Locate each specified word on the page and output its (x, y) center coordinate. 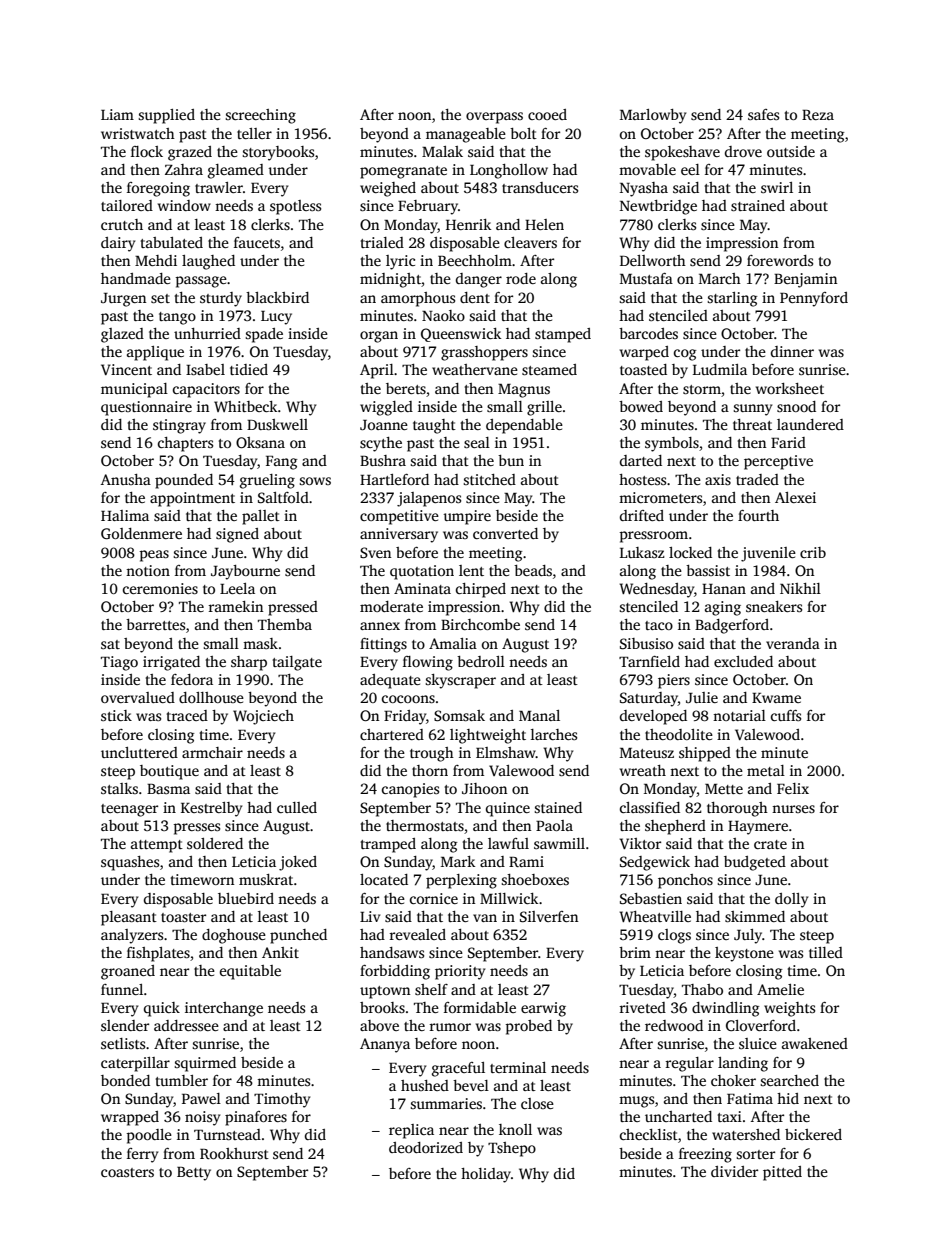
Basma (168, 789)
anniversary (399, 535)
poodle (149, 1136)
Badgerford (732, 626)
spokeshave (682, 153)
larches (554, 734)
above (379, 1025)
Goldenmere (141, 533)
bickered (813, 1134)
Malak (442, 151)
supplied (166, 116)
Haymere (758, 828)
